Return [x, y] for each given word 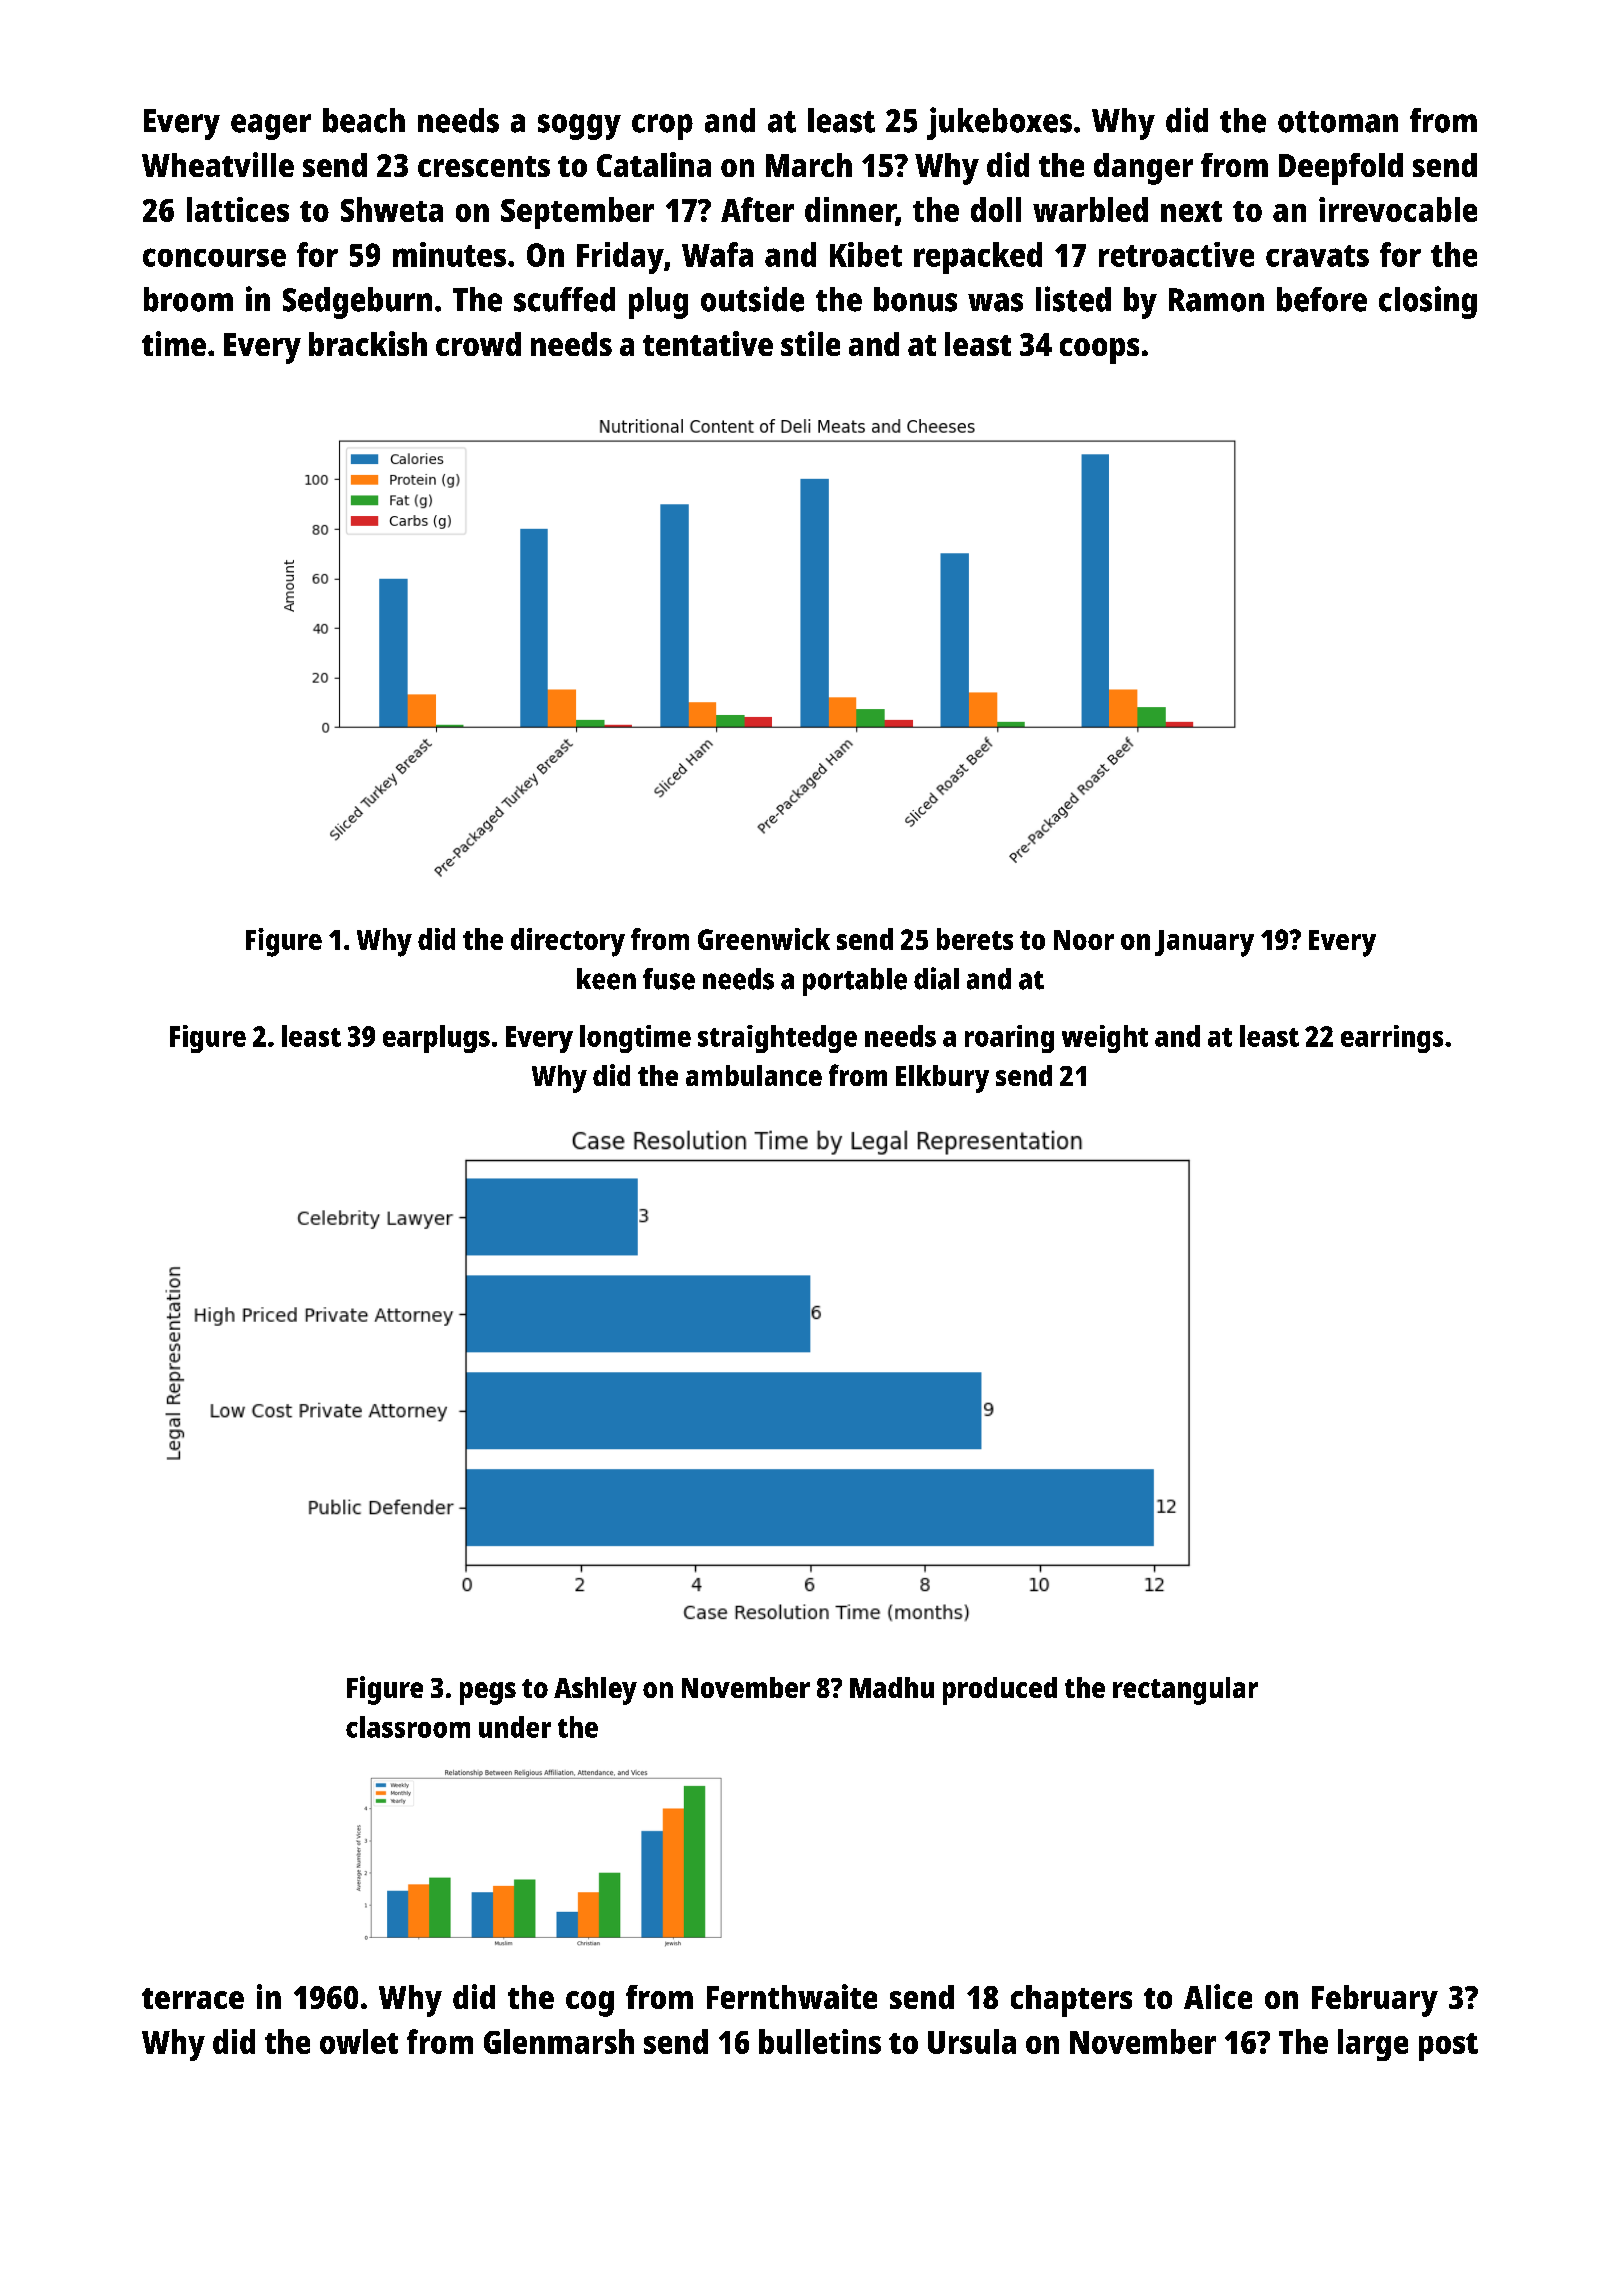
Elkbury [942, 1079]
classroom [408, 1727]
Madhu [892, 1687]
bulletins [820, 2041]
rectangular [1185, 1691]
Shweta [392, 209]
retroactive [1176, 254]
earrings [1392, 1039]
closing [1428, 302]
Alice [1218, 1996]
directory [568, 942]
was [995, 302]
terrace [193, 1998]
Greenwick [764, 939]
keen [606, 979]
